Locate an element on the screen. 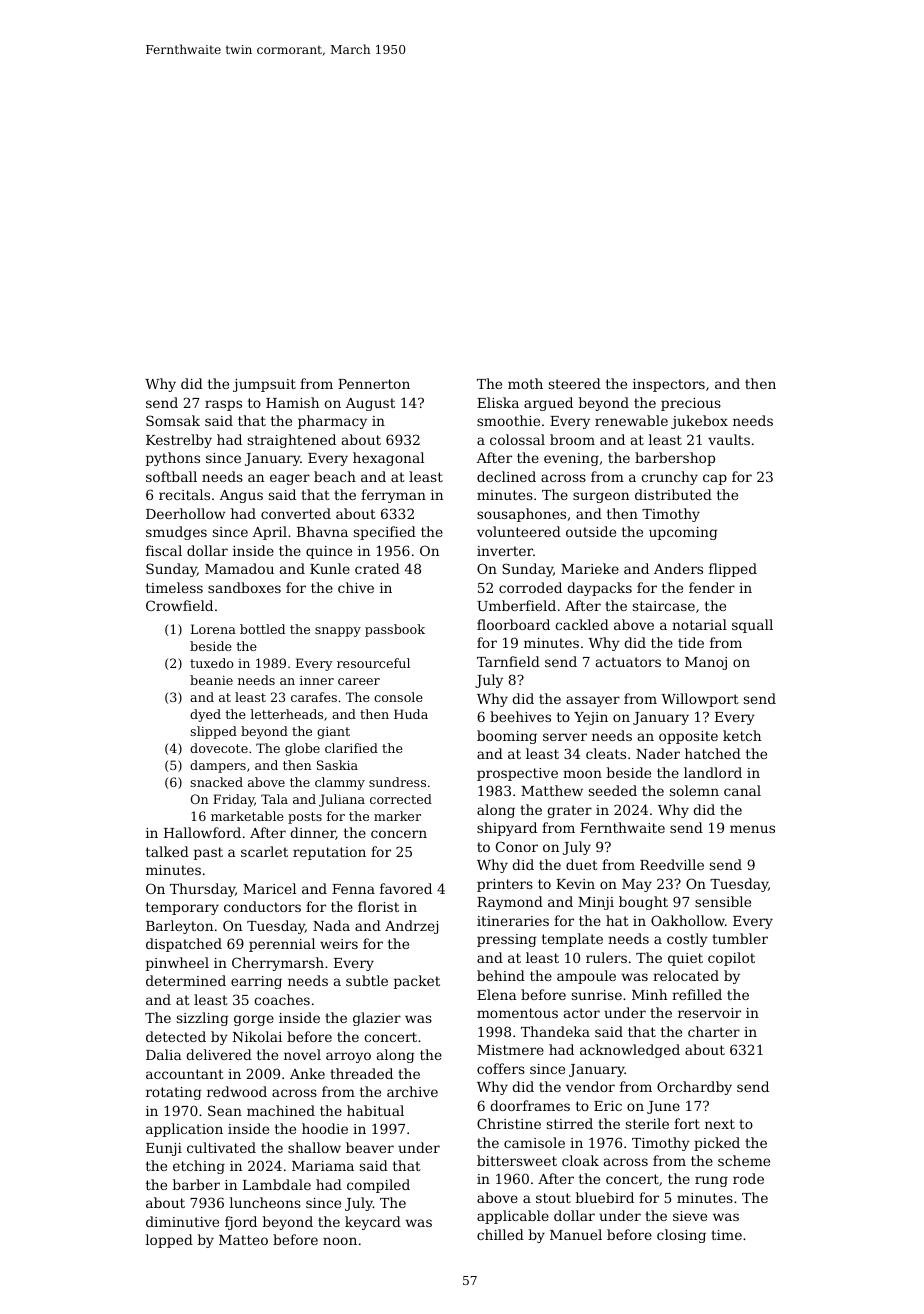  rasps is located at coordinates (223, 405).
